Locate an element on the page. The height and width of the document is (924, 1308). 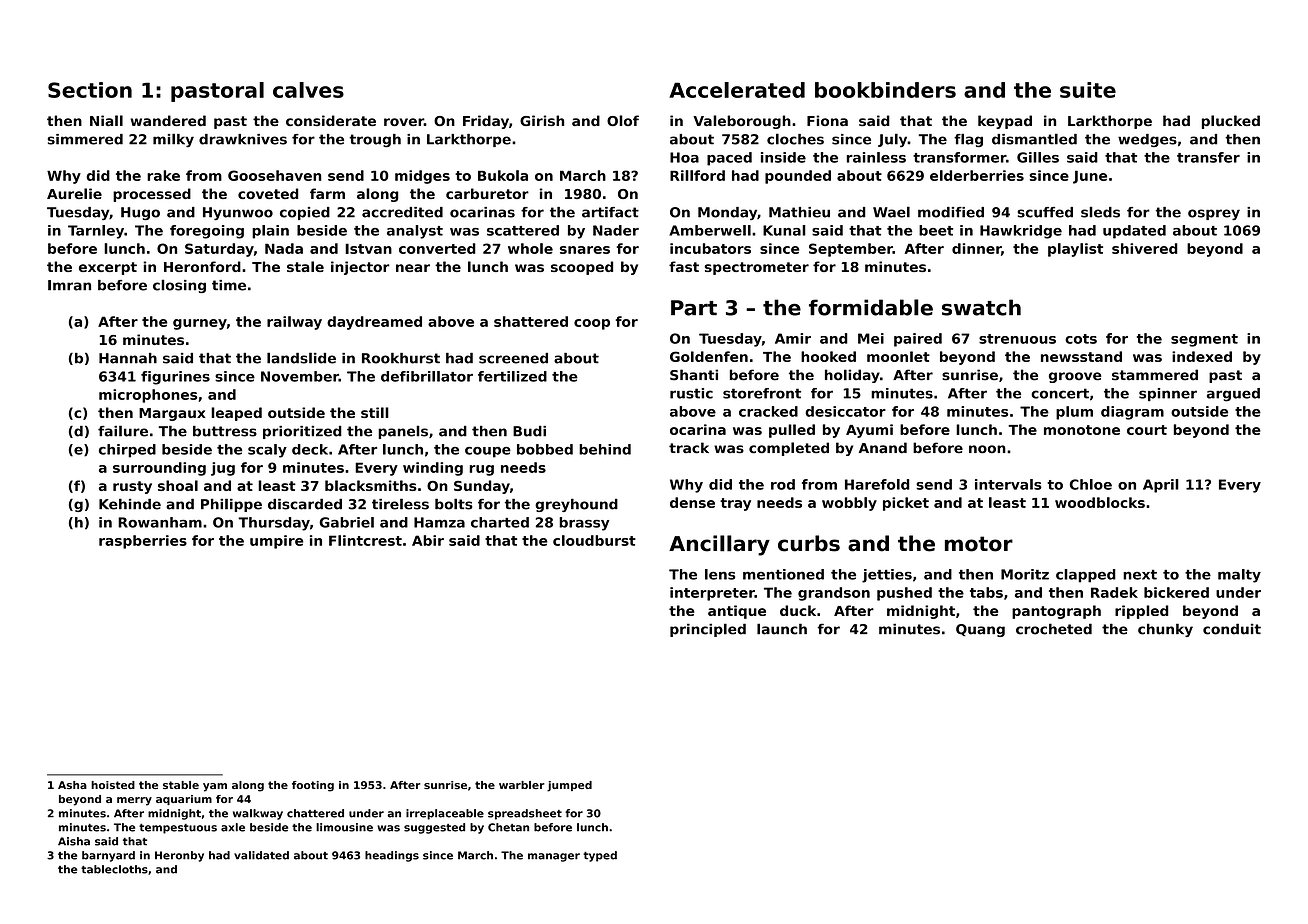
Ayumi is located at coordinates (869, 431).
